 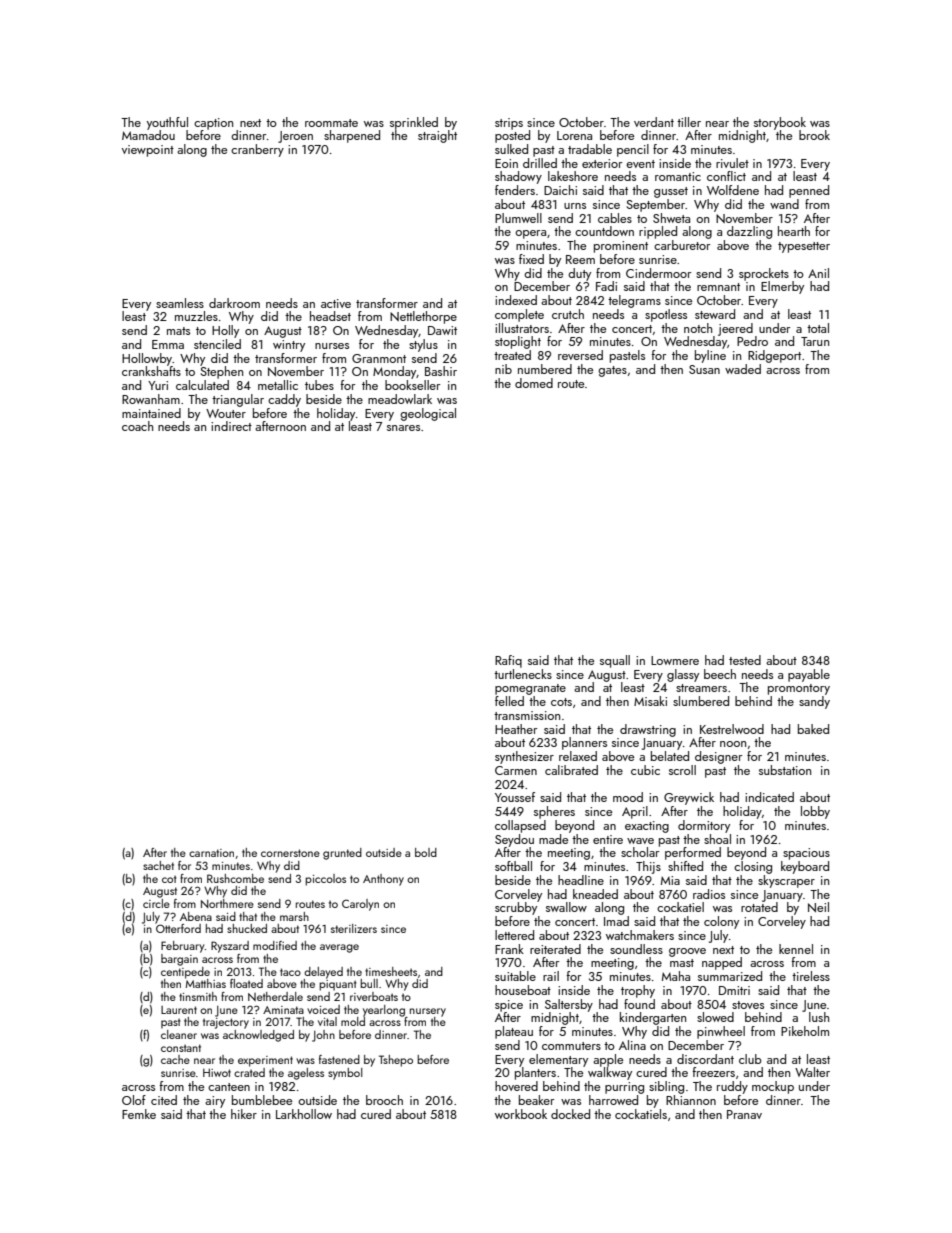 I want to click on brooch, so click(x=384, y=1100).
